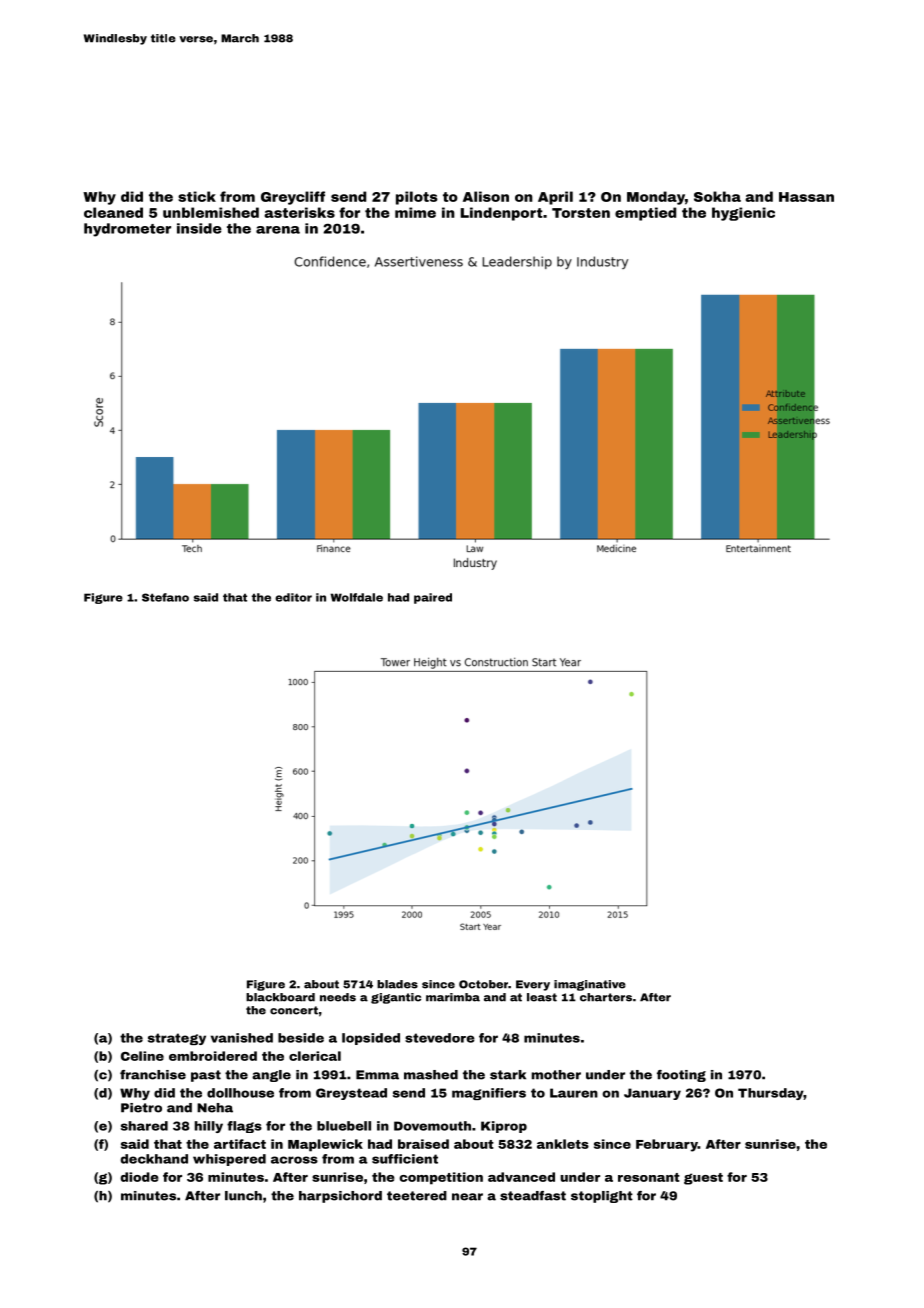 This document has height=1308, width=924. Describe the element at coordinates (806, 197) in the document. I see `Hassan` at that location.
